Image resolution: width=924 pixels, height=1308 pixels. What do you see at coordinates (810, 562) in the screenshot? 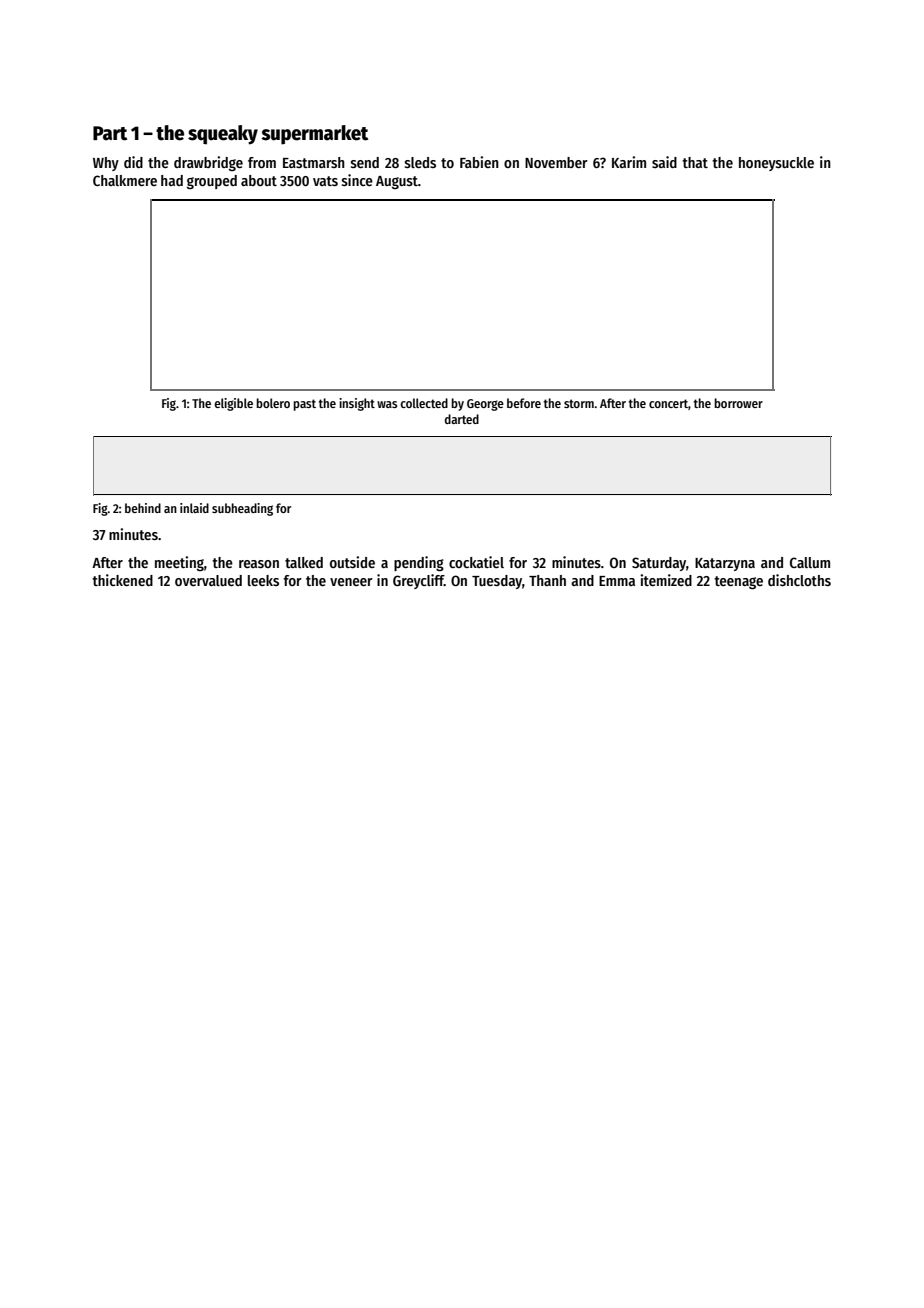
I see `Callum` at bounding box center [810, 562].
